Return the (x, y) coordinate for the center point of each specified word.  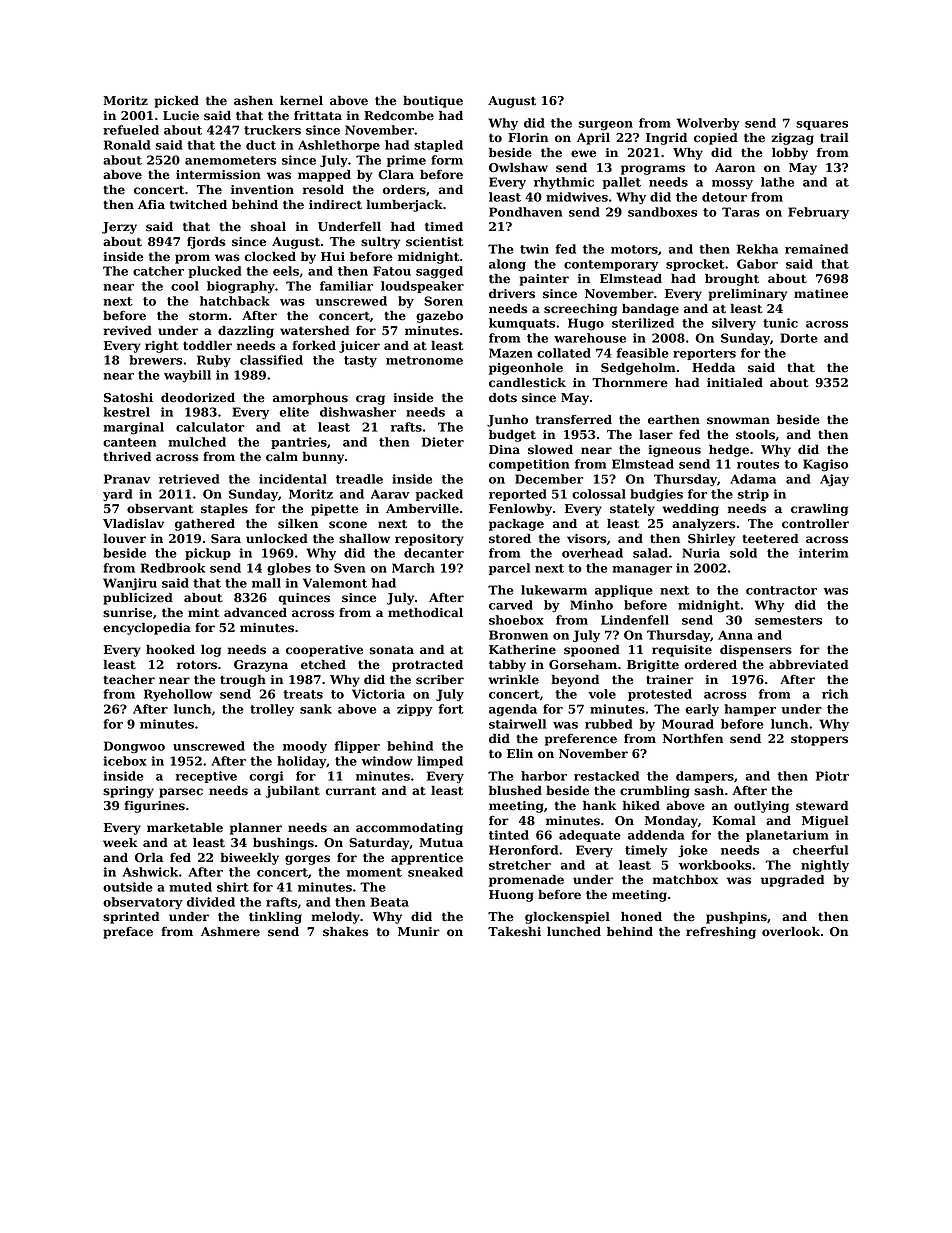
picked (177, 101)
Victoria (378, 694)
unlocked (277, 538)
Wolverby (708, 124)
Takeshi (514, 932)
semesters (788, 620)
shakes (346, 931)
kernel (301, 101)
